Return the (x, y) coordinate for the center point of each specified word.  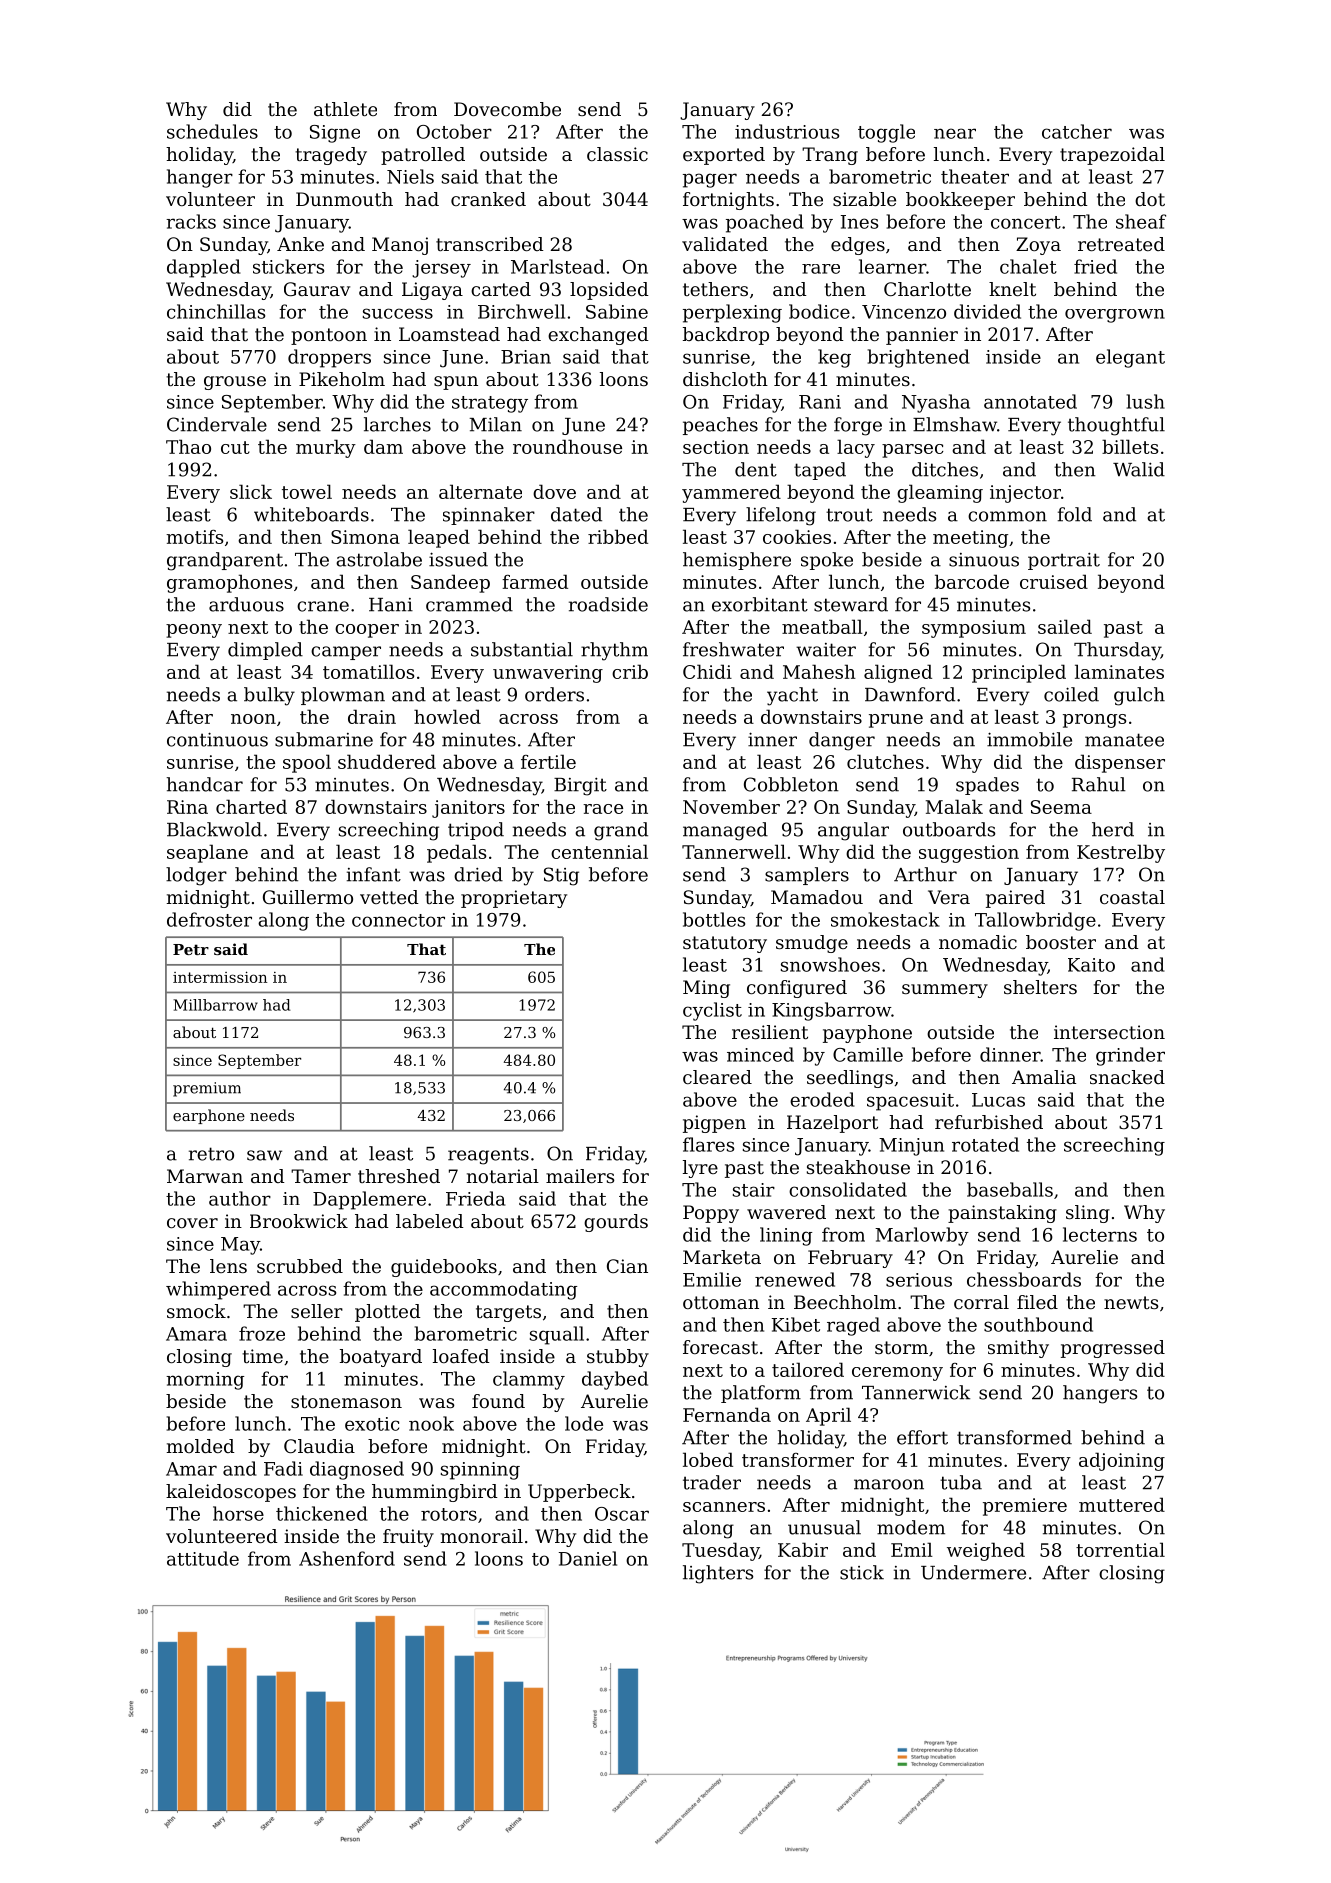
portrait (1064, 561)
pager (710, 180)
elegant (1130, 358)
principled (1019, 673)
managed (725, 831)
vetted (389, 897)
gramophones (229, 583)
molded (201, 1446)
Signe (335, 134)
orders (554, 694)
